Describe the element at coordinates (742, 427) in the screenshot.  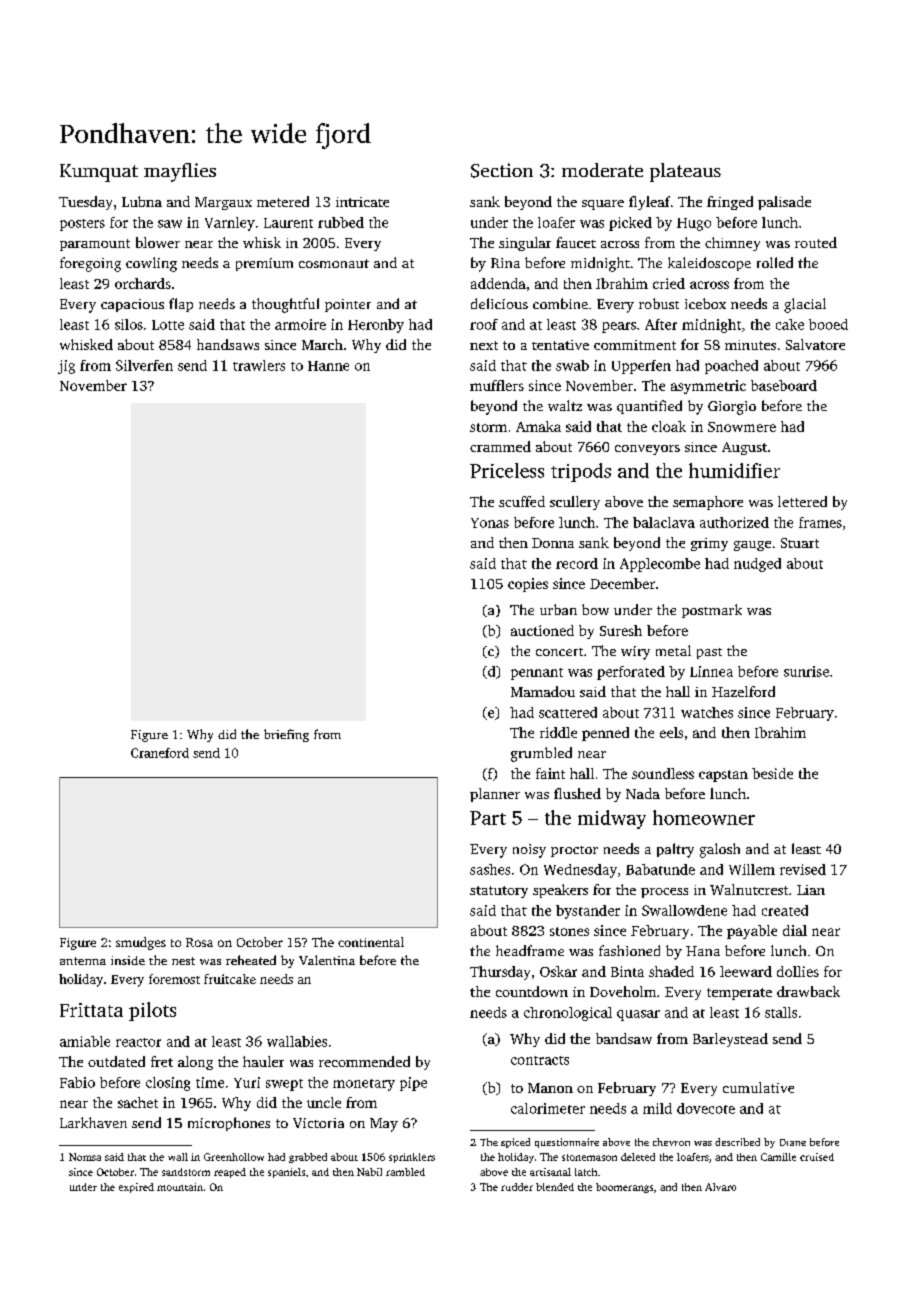
I see `Snowmere` at that location.
